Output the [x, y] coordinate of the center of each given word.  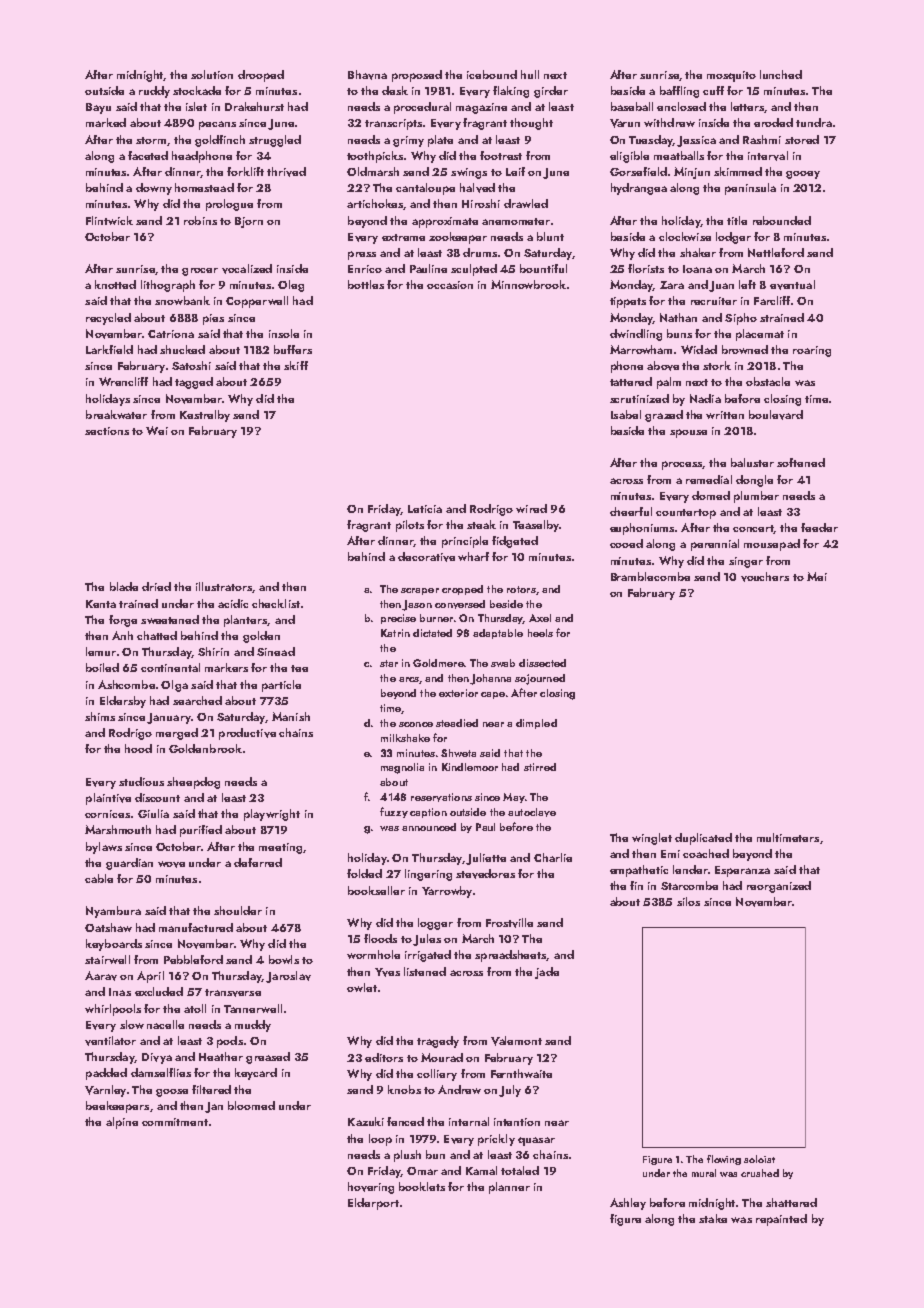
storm [151, 140]
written [725, 415]
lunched [781, 74]
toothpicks [375, 157]
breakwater [116, 414]
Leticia [425, 509]
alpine [122, 1123]
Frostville [509, 923]
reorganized [779, 887]
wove [171, 864]
